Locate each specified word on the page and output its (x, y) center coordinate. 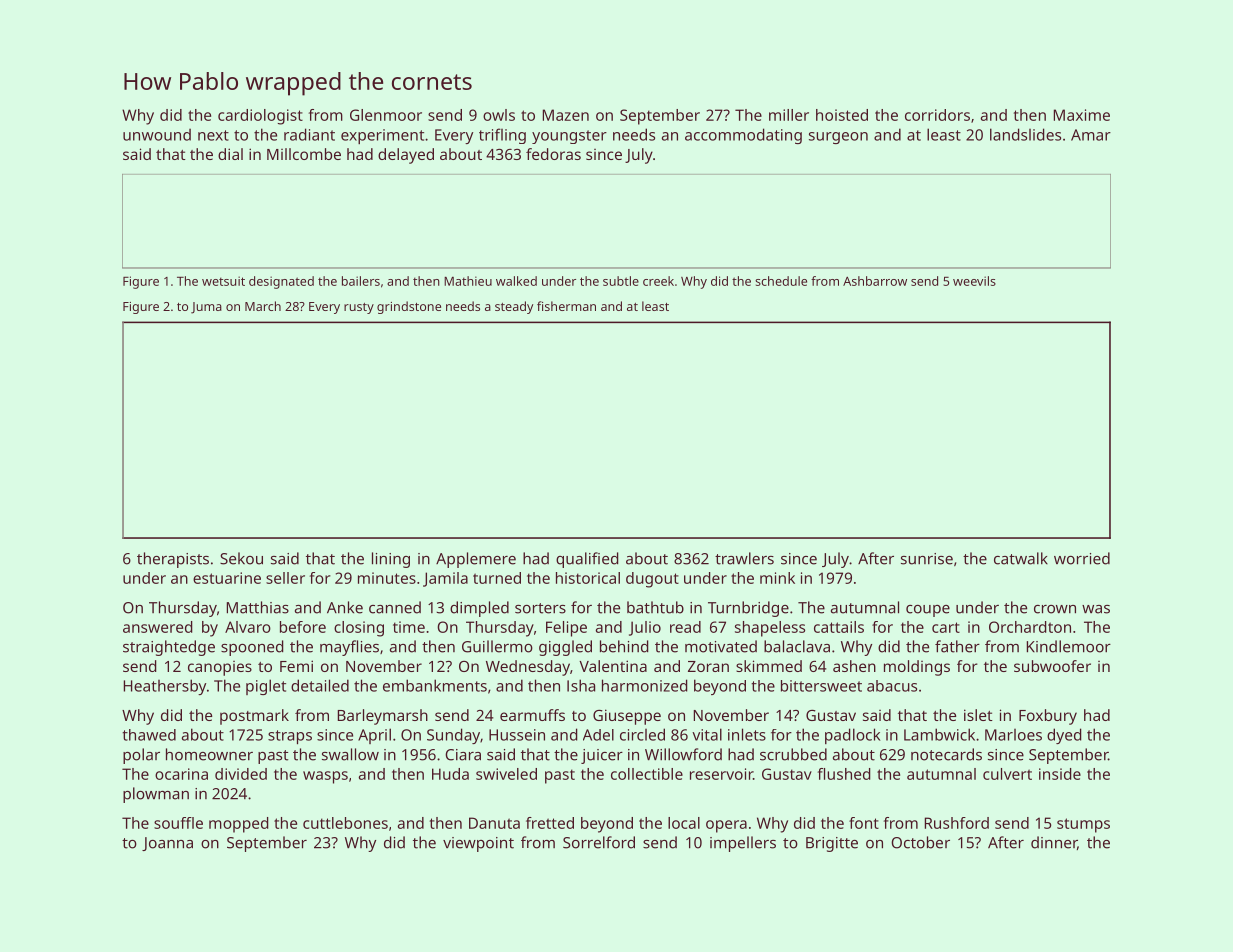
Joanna (167, 844)
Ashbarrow (875, 281)
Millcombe (304, 154)
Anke (345, 607)
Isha (581, 685)
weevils (974, 281)
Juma (206, 308)
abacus (892, 686)
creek (658, 281)
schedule (781, 281)
